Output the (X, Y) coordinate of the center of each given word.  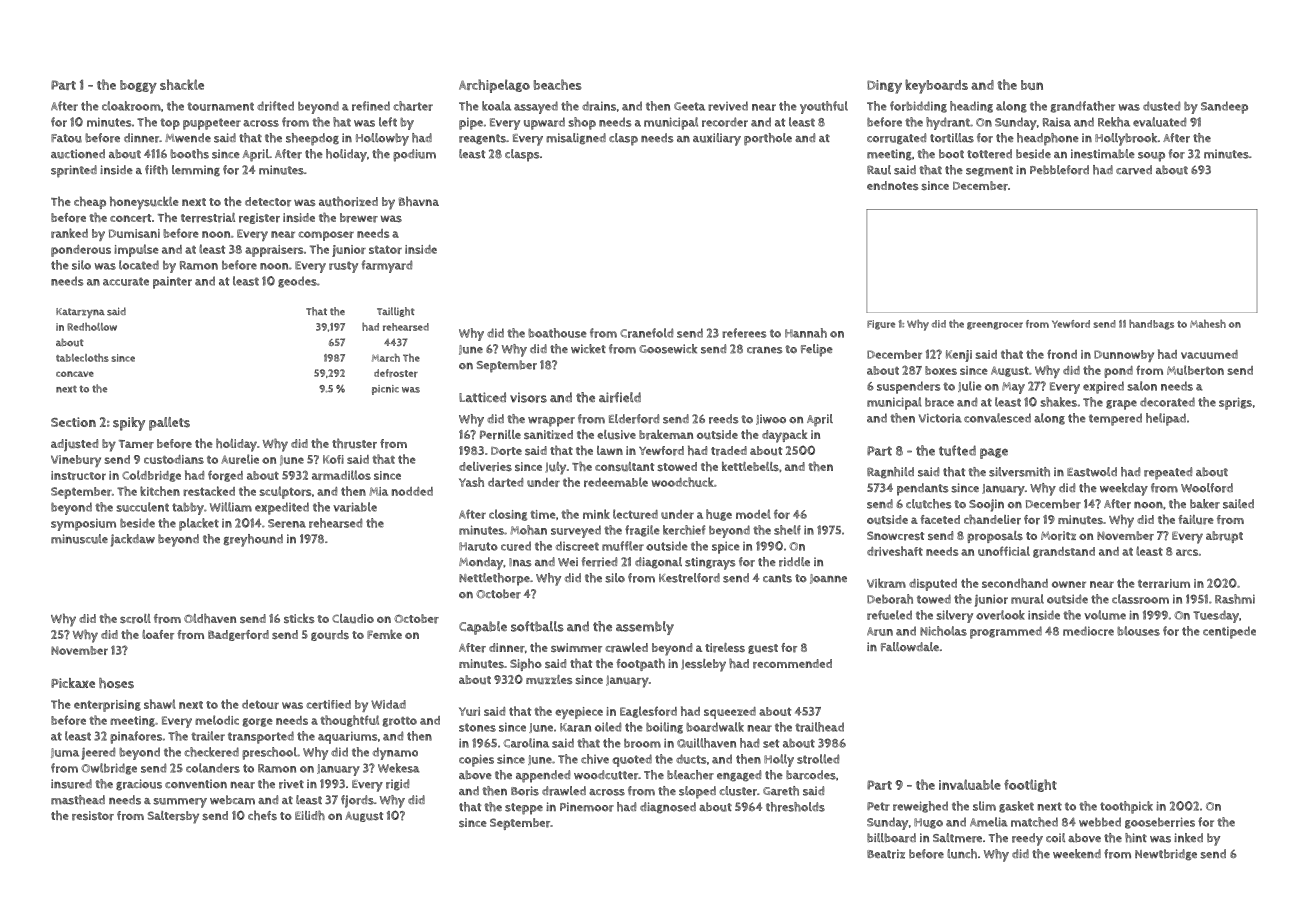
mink (596, 514)
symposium (83, 524)
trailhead (819, 727)
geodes (297, 282)
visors (528, 397)
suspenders (908, 387)
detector (268, 202)
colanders (213, 768)
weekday (1124, 489)
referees (744, 333)
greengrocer (995, 326)
